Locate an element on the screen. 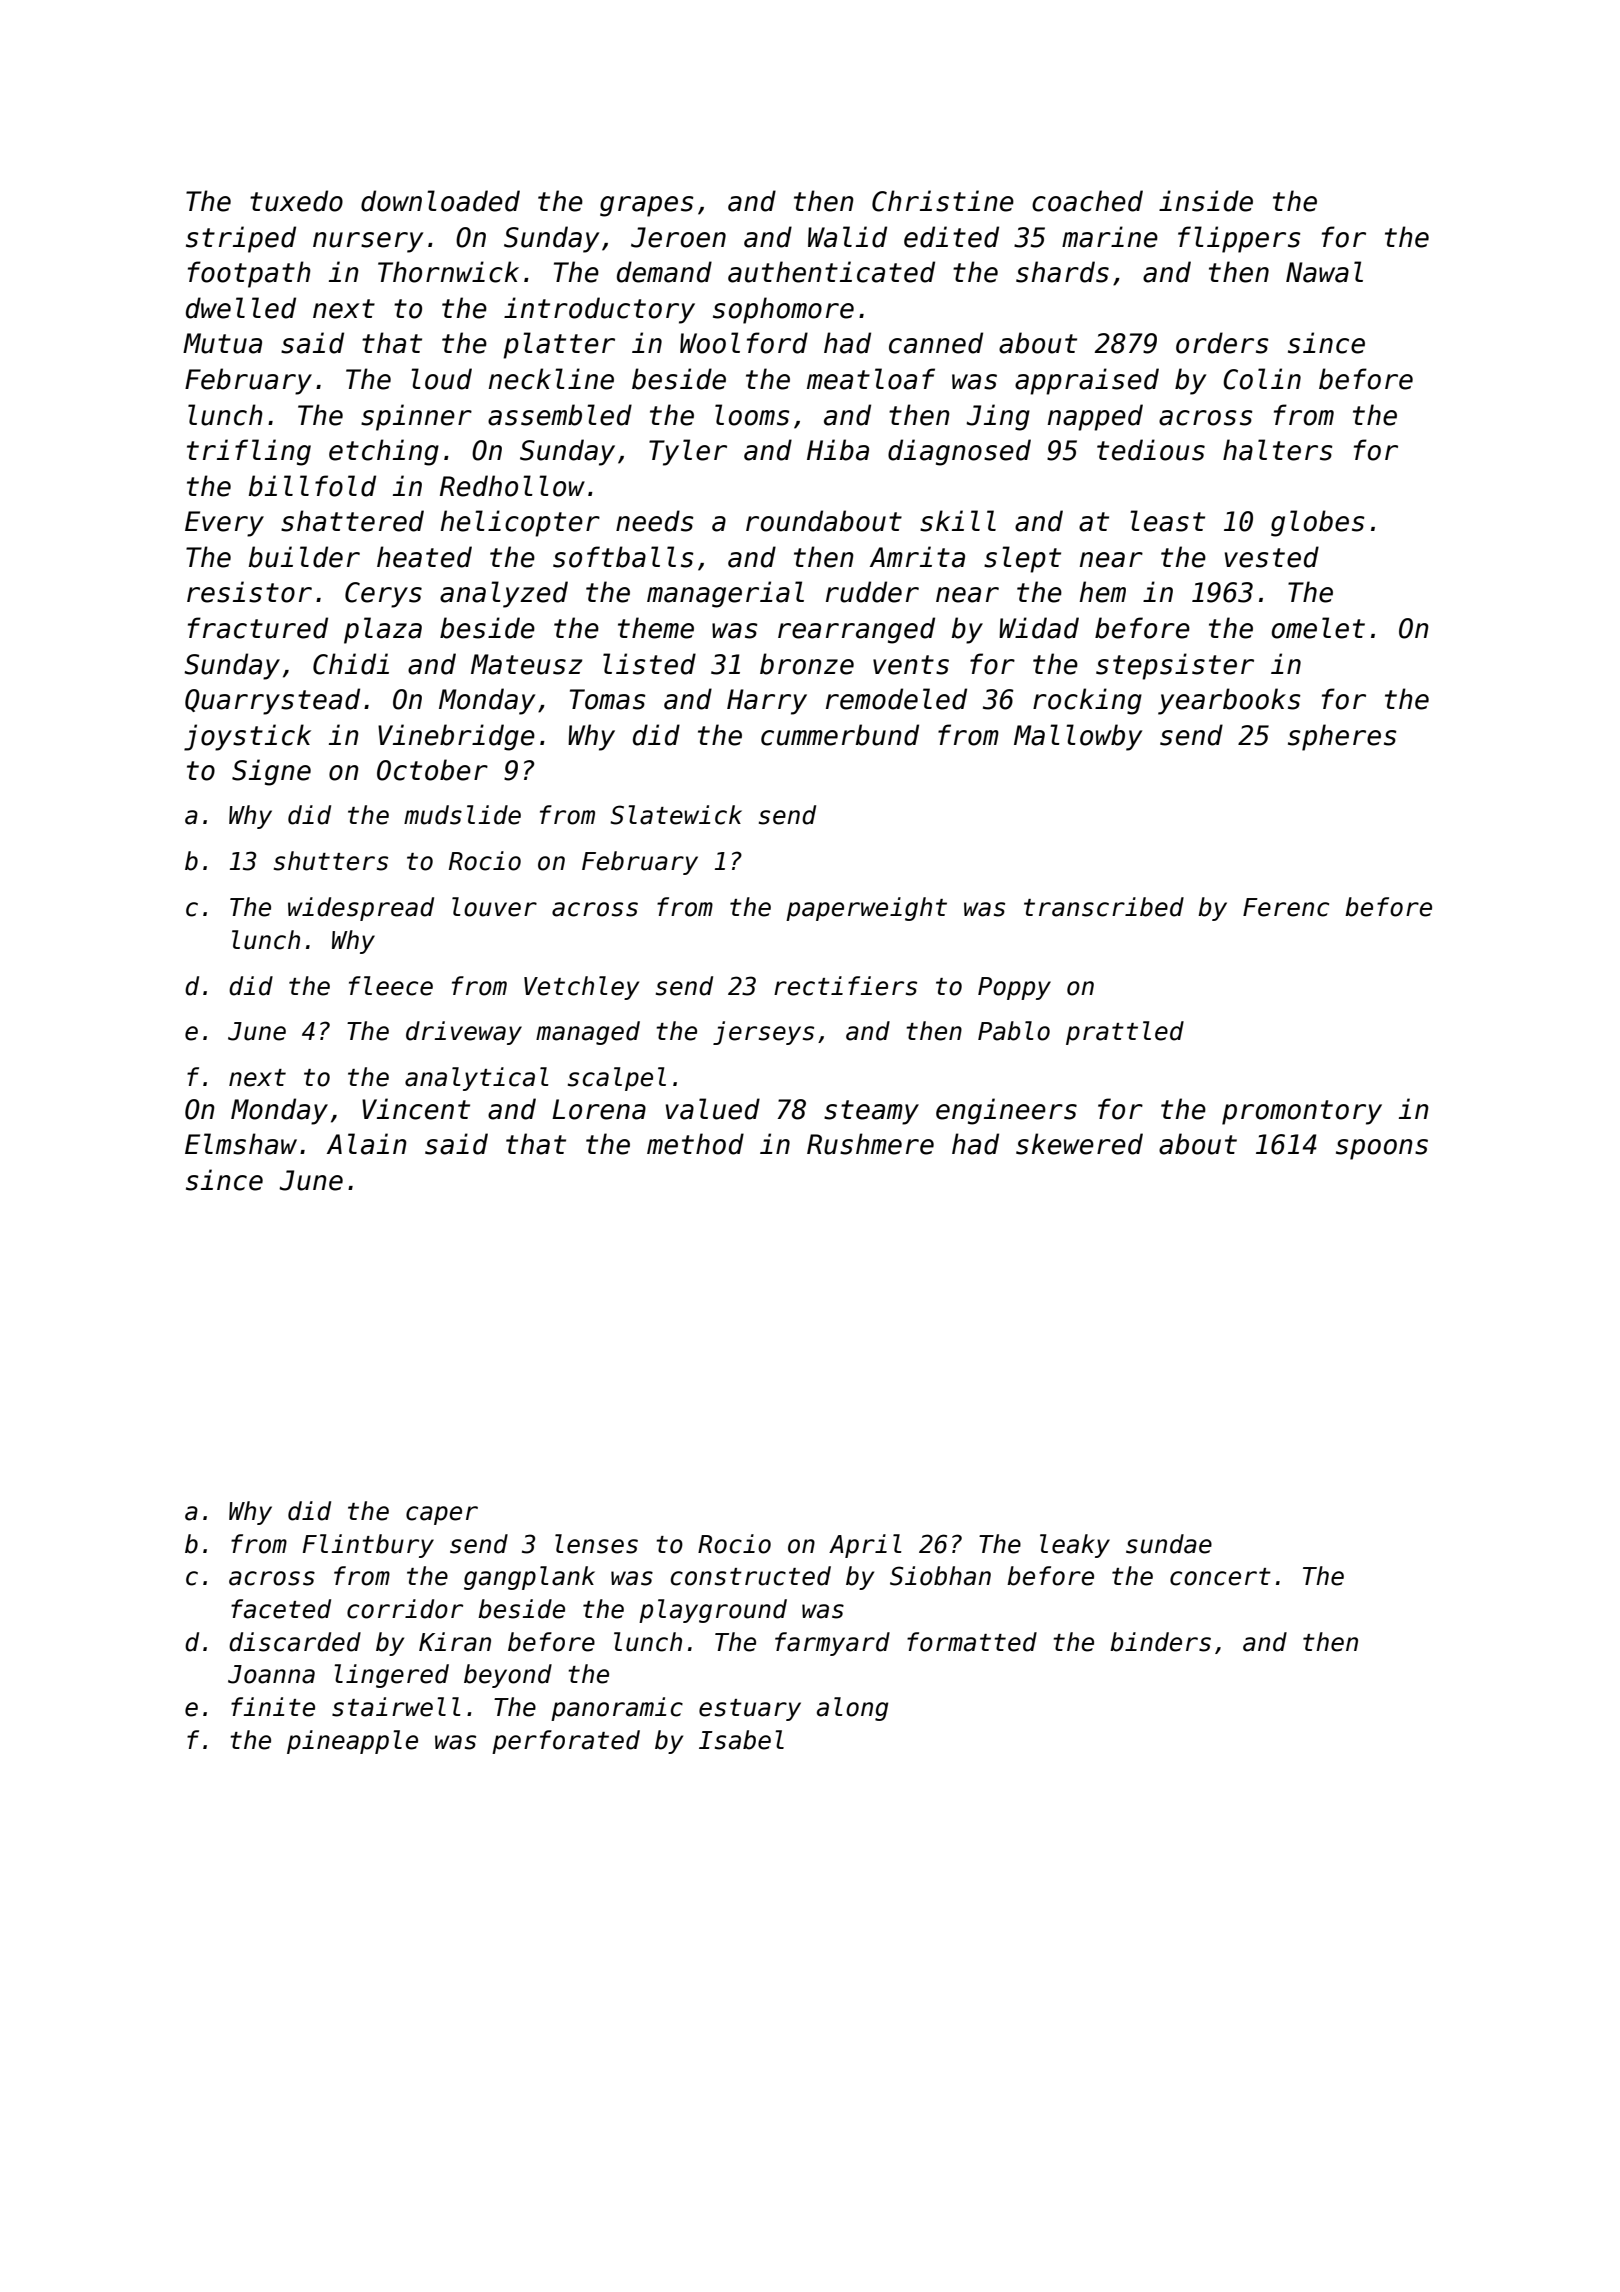  faceted is located at coordinates (281, 1609).
